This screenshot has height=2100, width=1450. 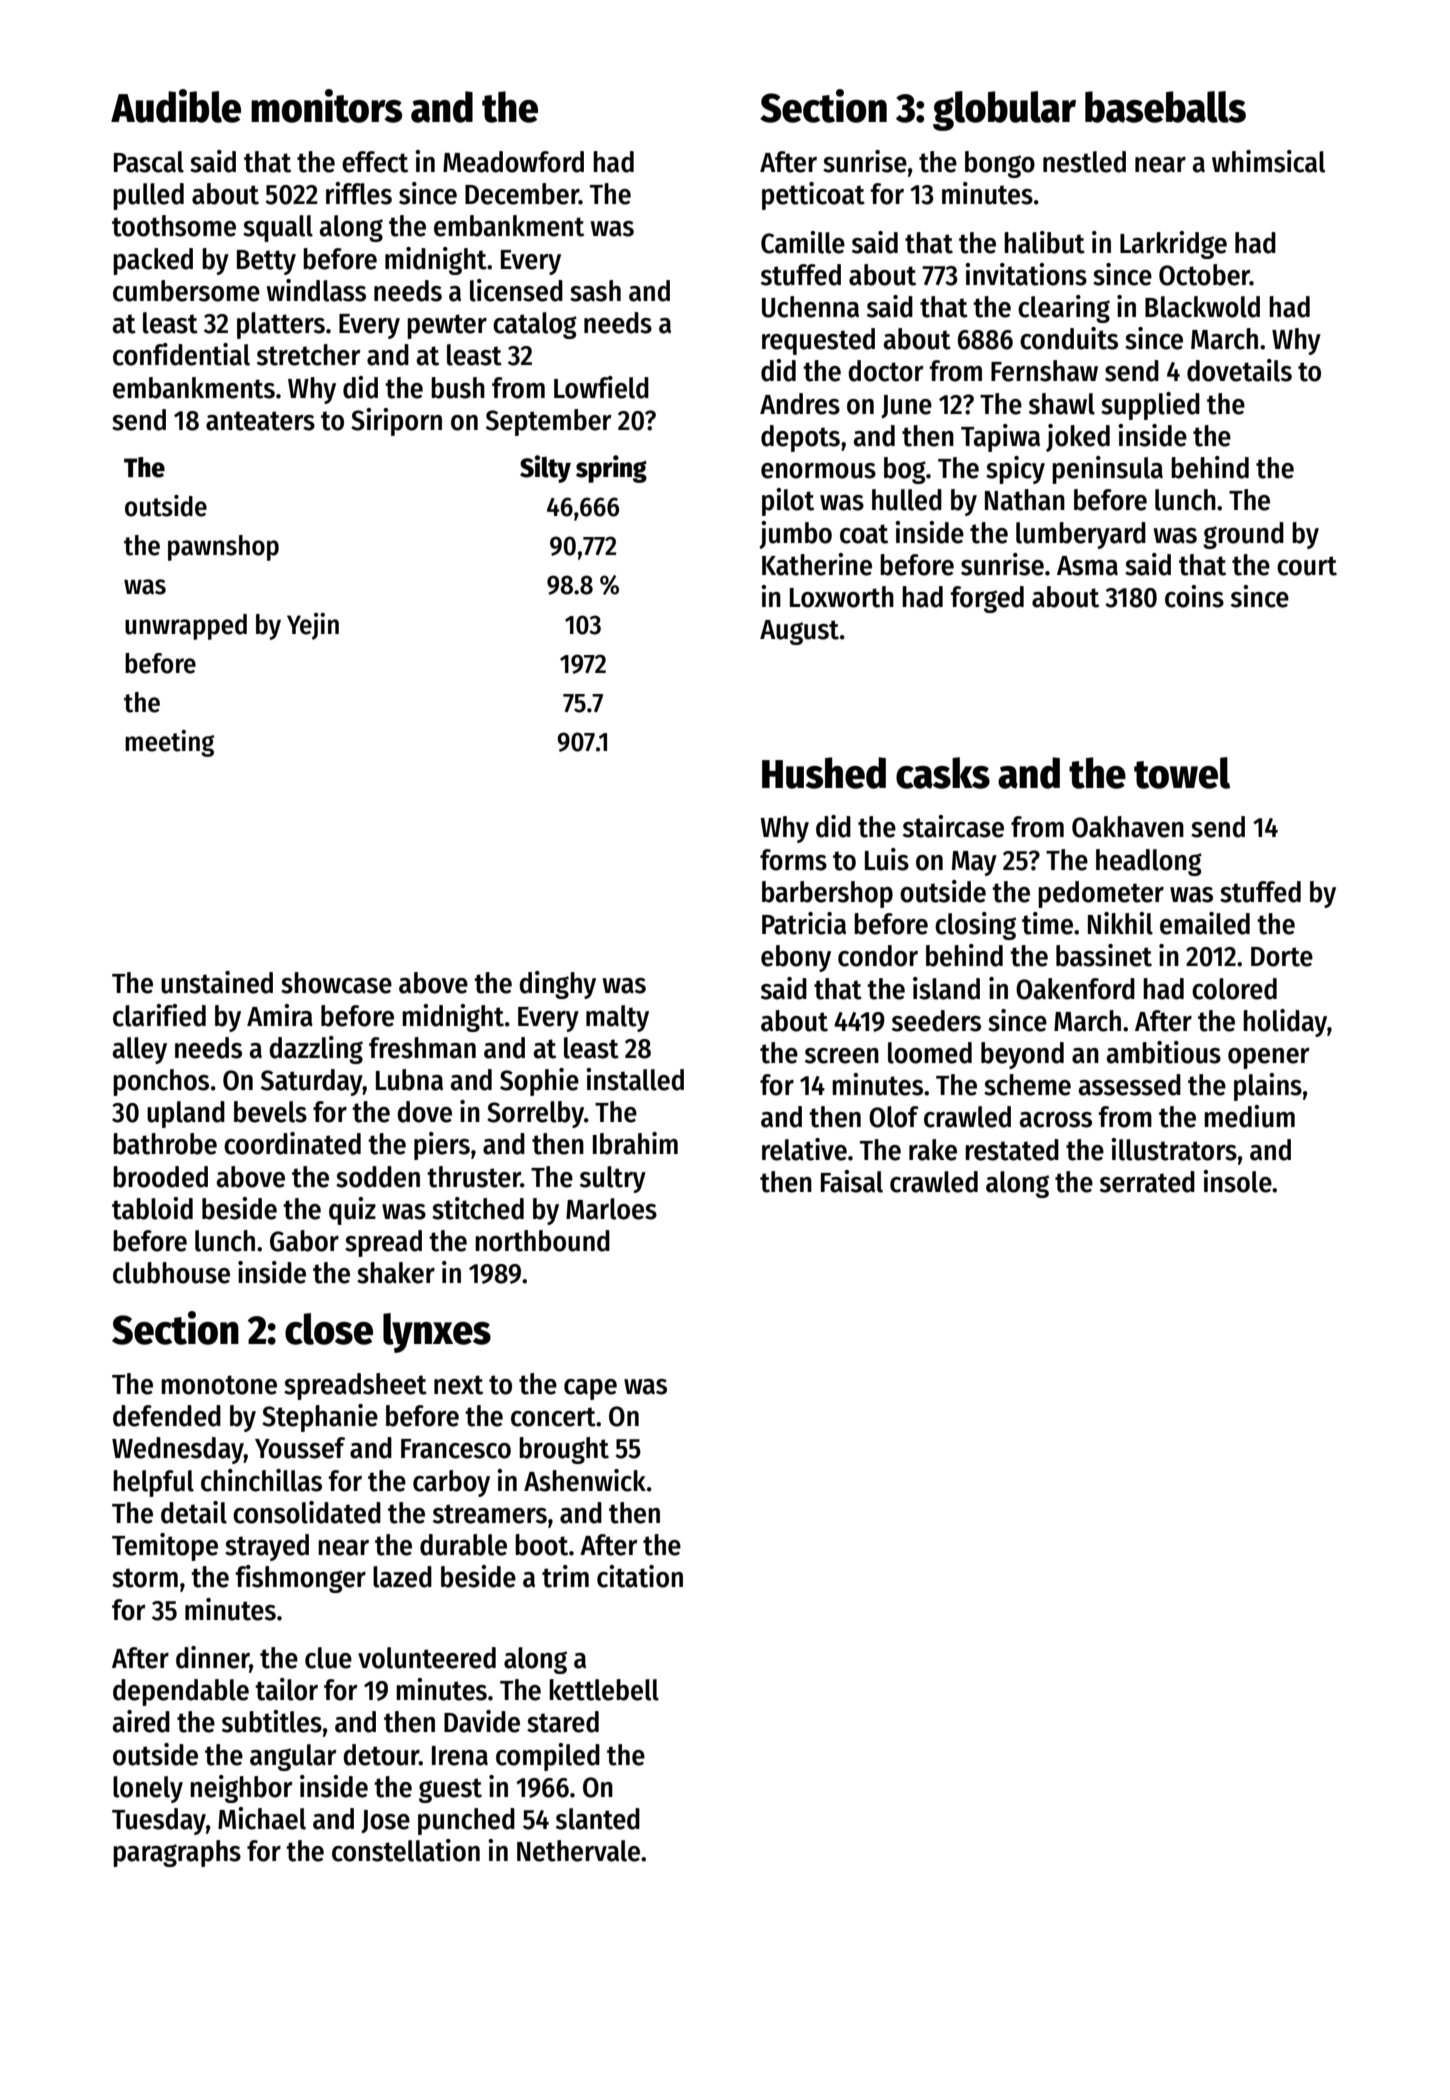 What do you see at coordinates (604, 1690) in the screenshot?
I see `kettlebell` at bounding box center [604, 1690].
